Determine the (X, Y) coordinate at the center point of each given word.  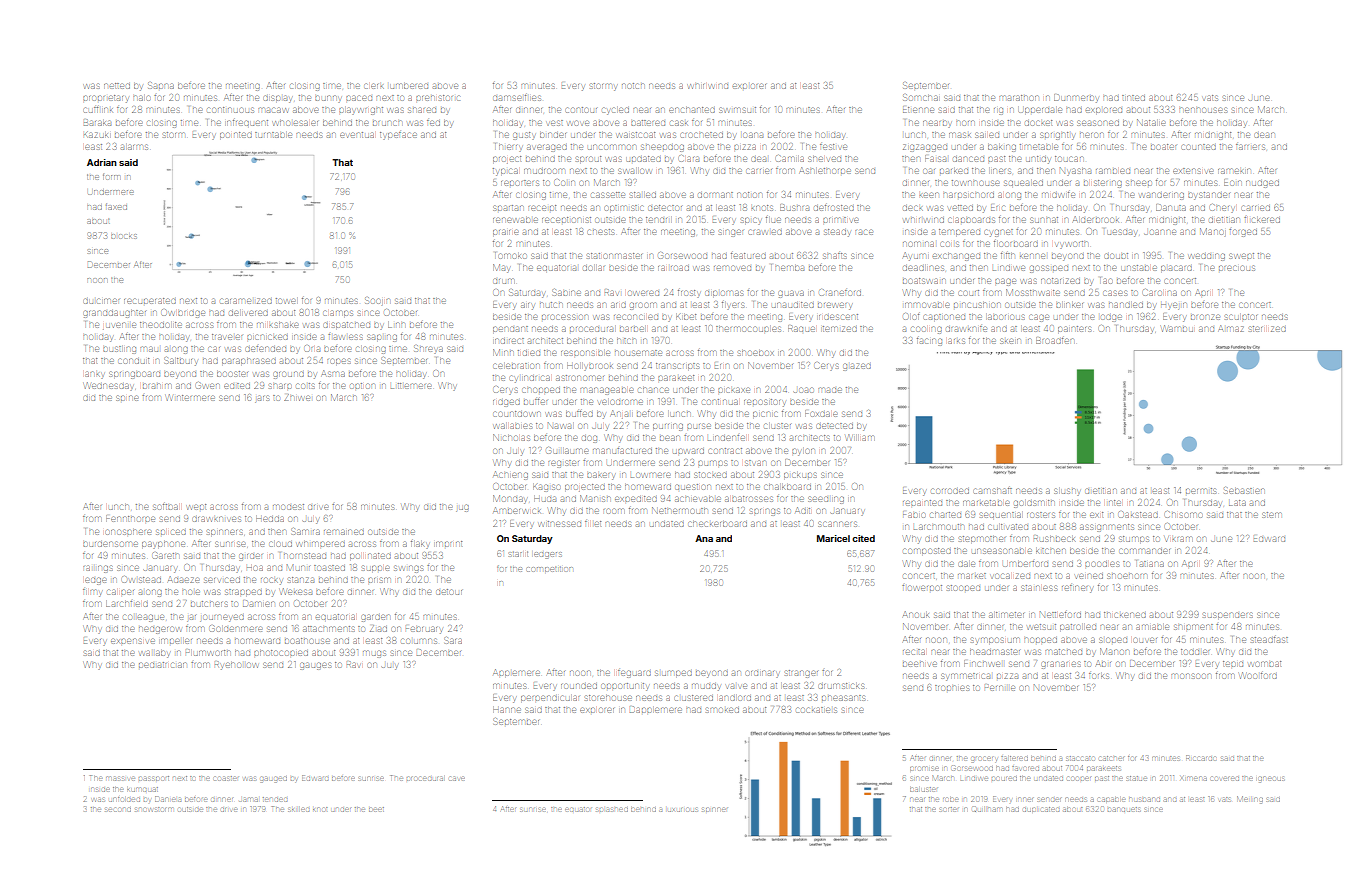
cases (1115, 293)
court (969, 293)
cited (863, 538)
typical (505, 172)
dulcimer (101, 301)
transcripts (677, 366)
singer (731, 233)
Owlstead (142, 580)
